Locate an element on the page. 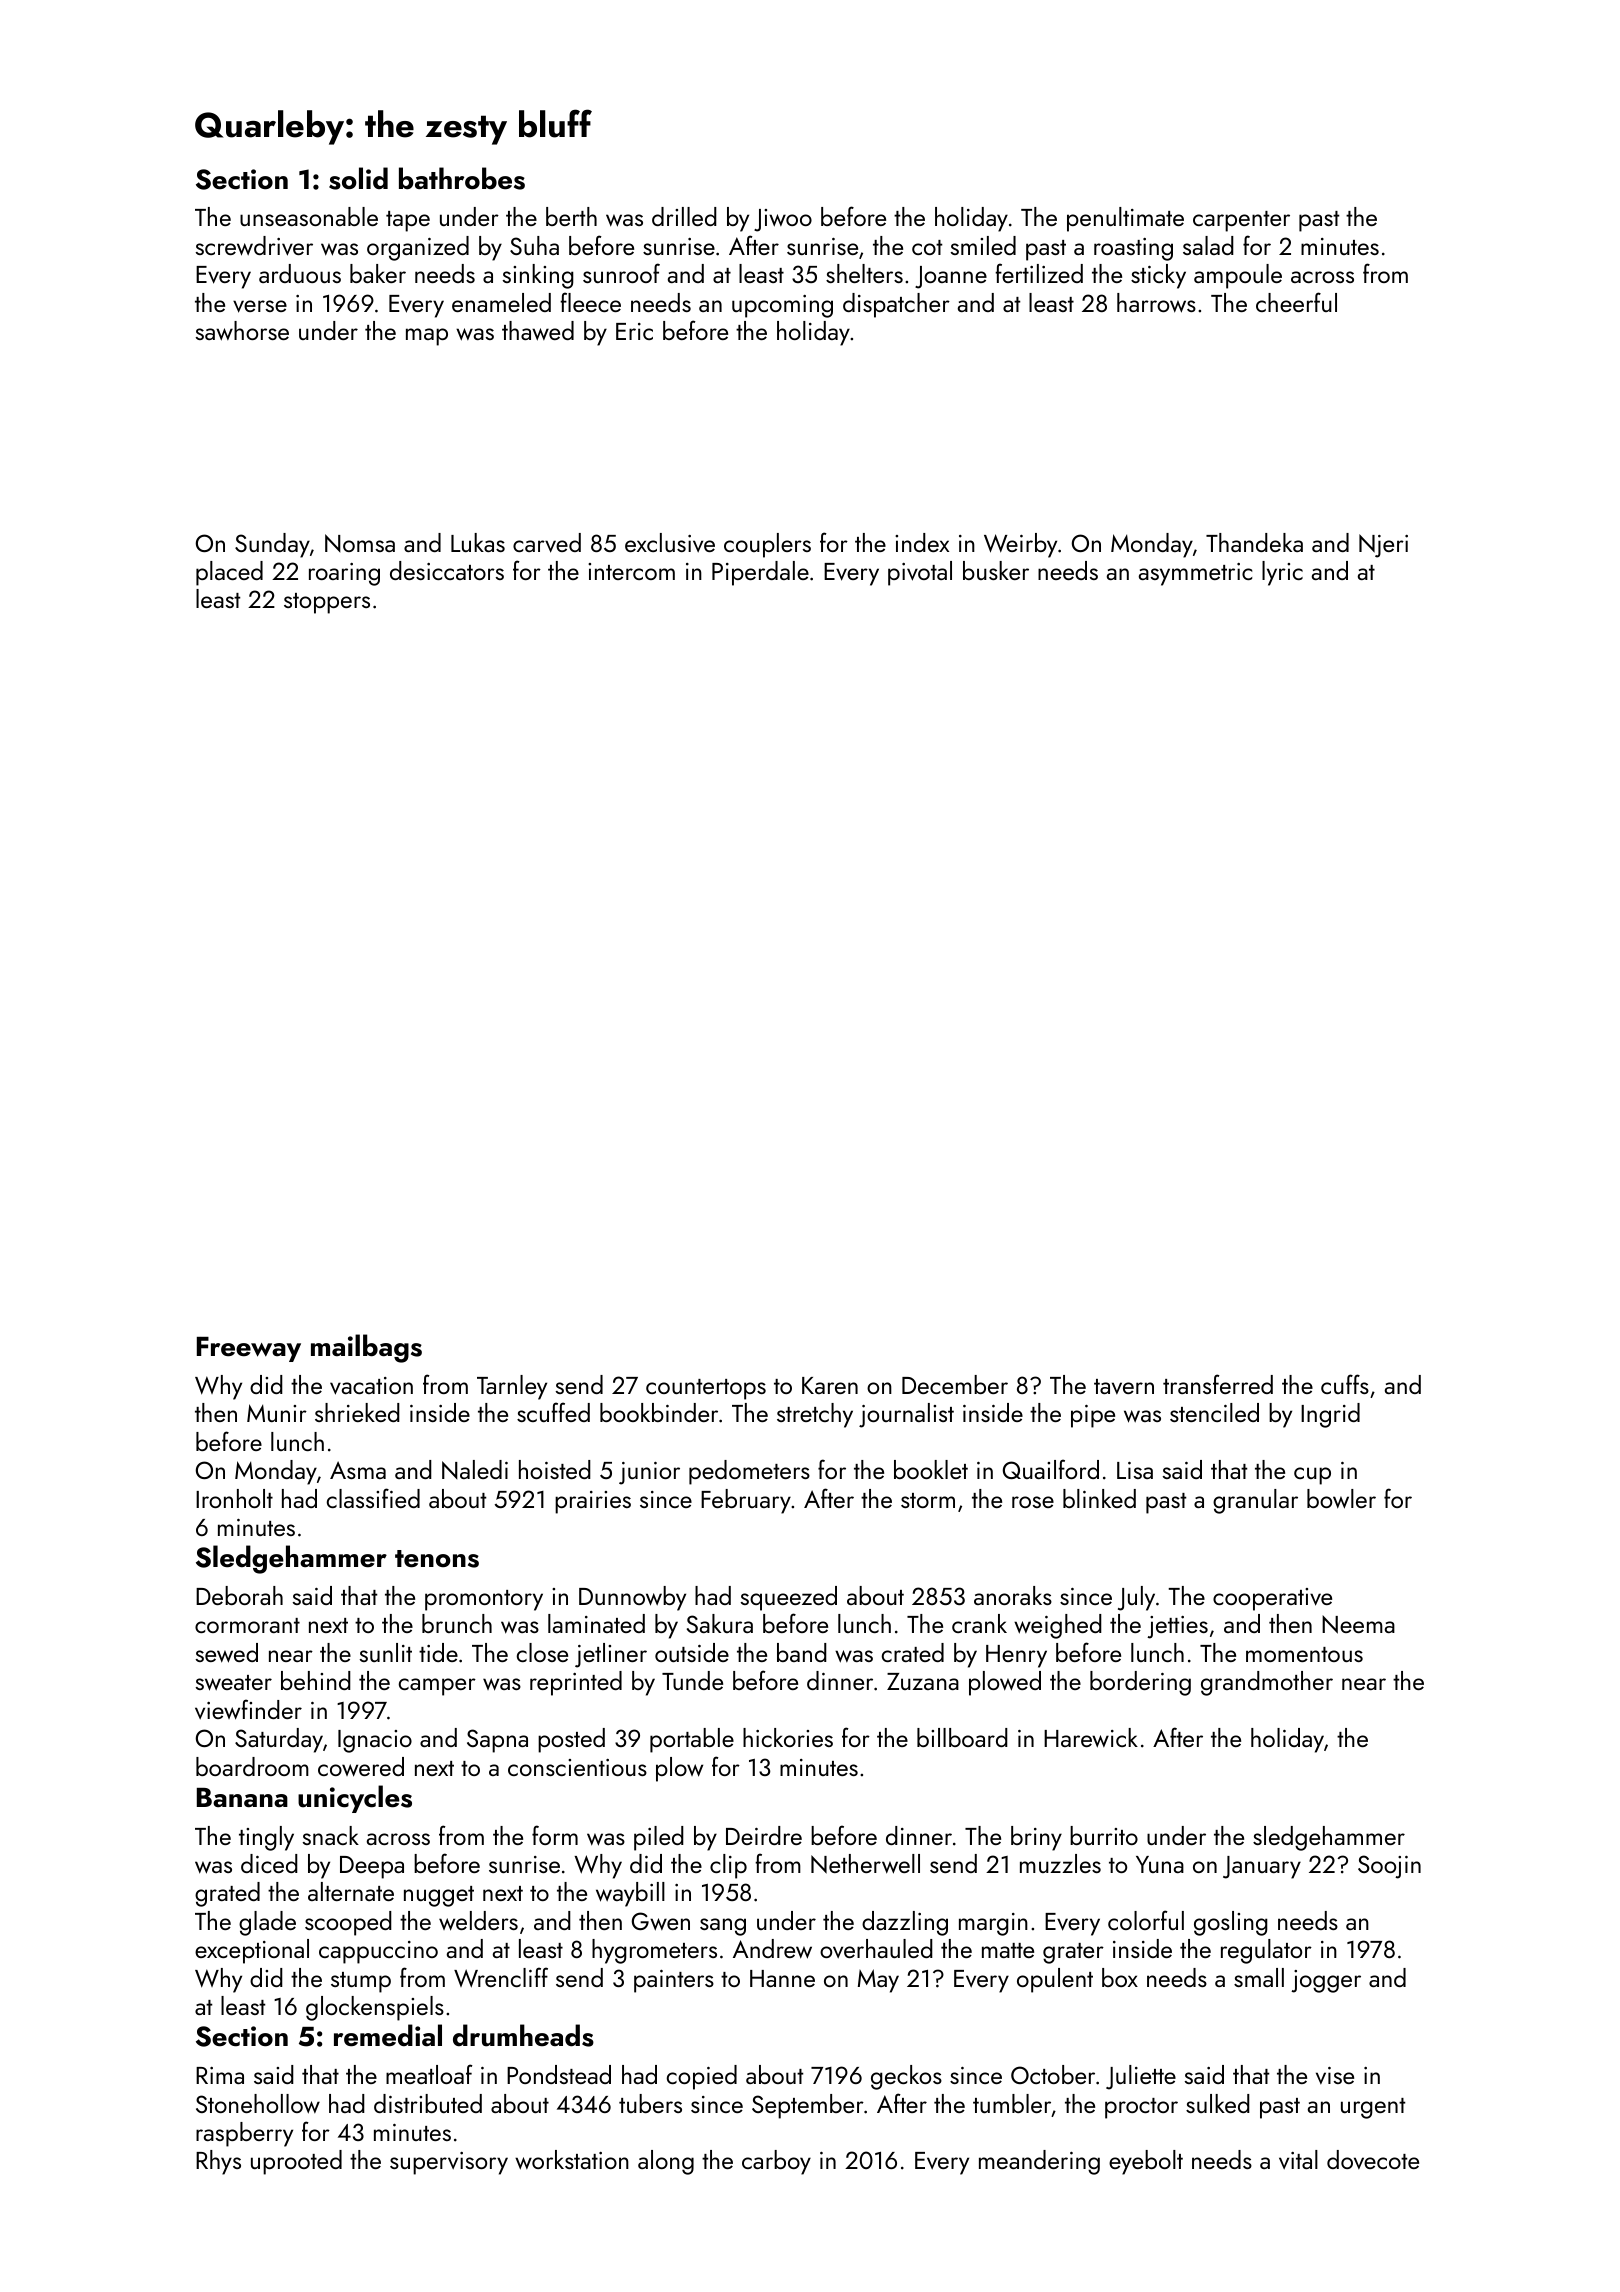 This document has width=1620, height=2292. carpenter is located at coordinates (1241, 221).
